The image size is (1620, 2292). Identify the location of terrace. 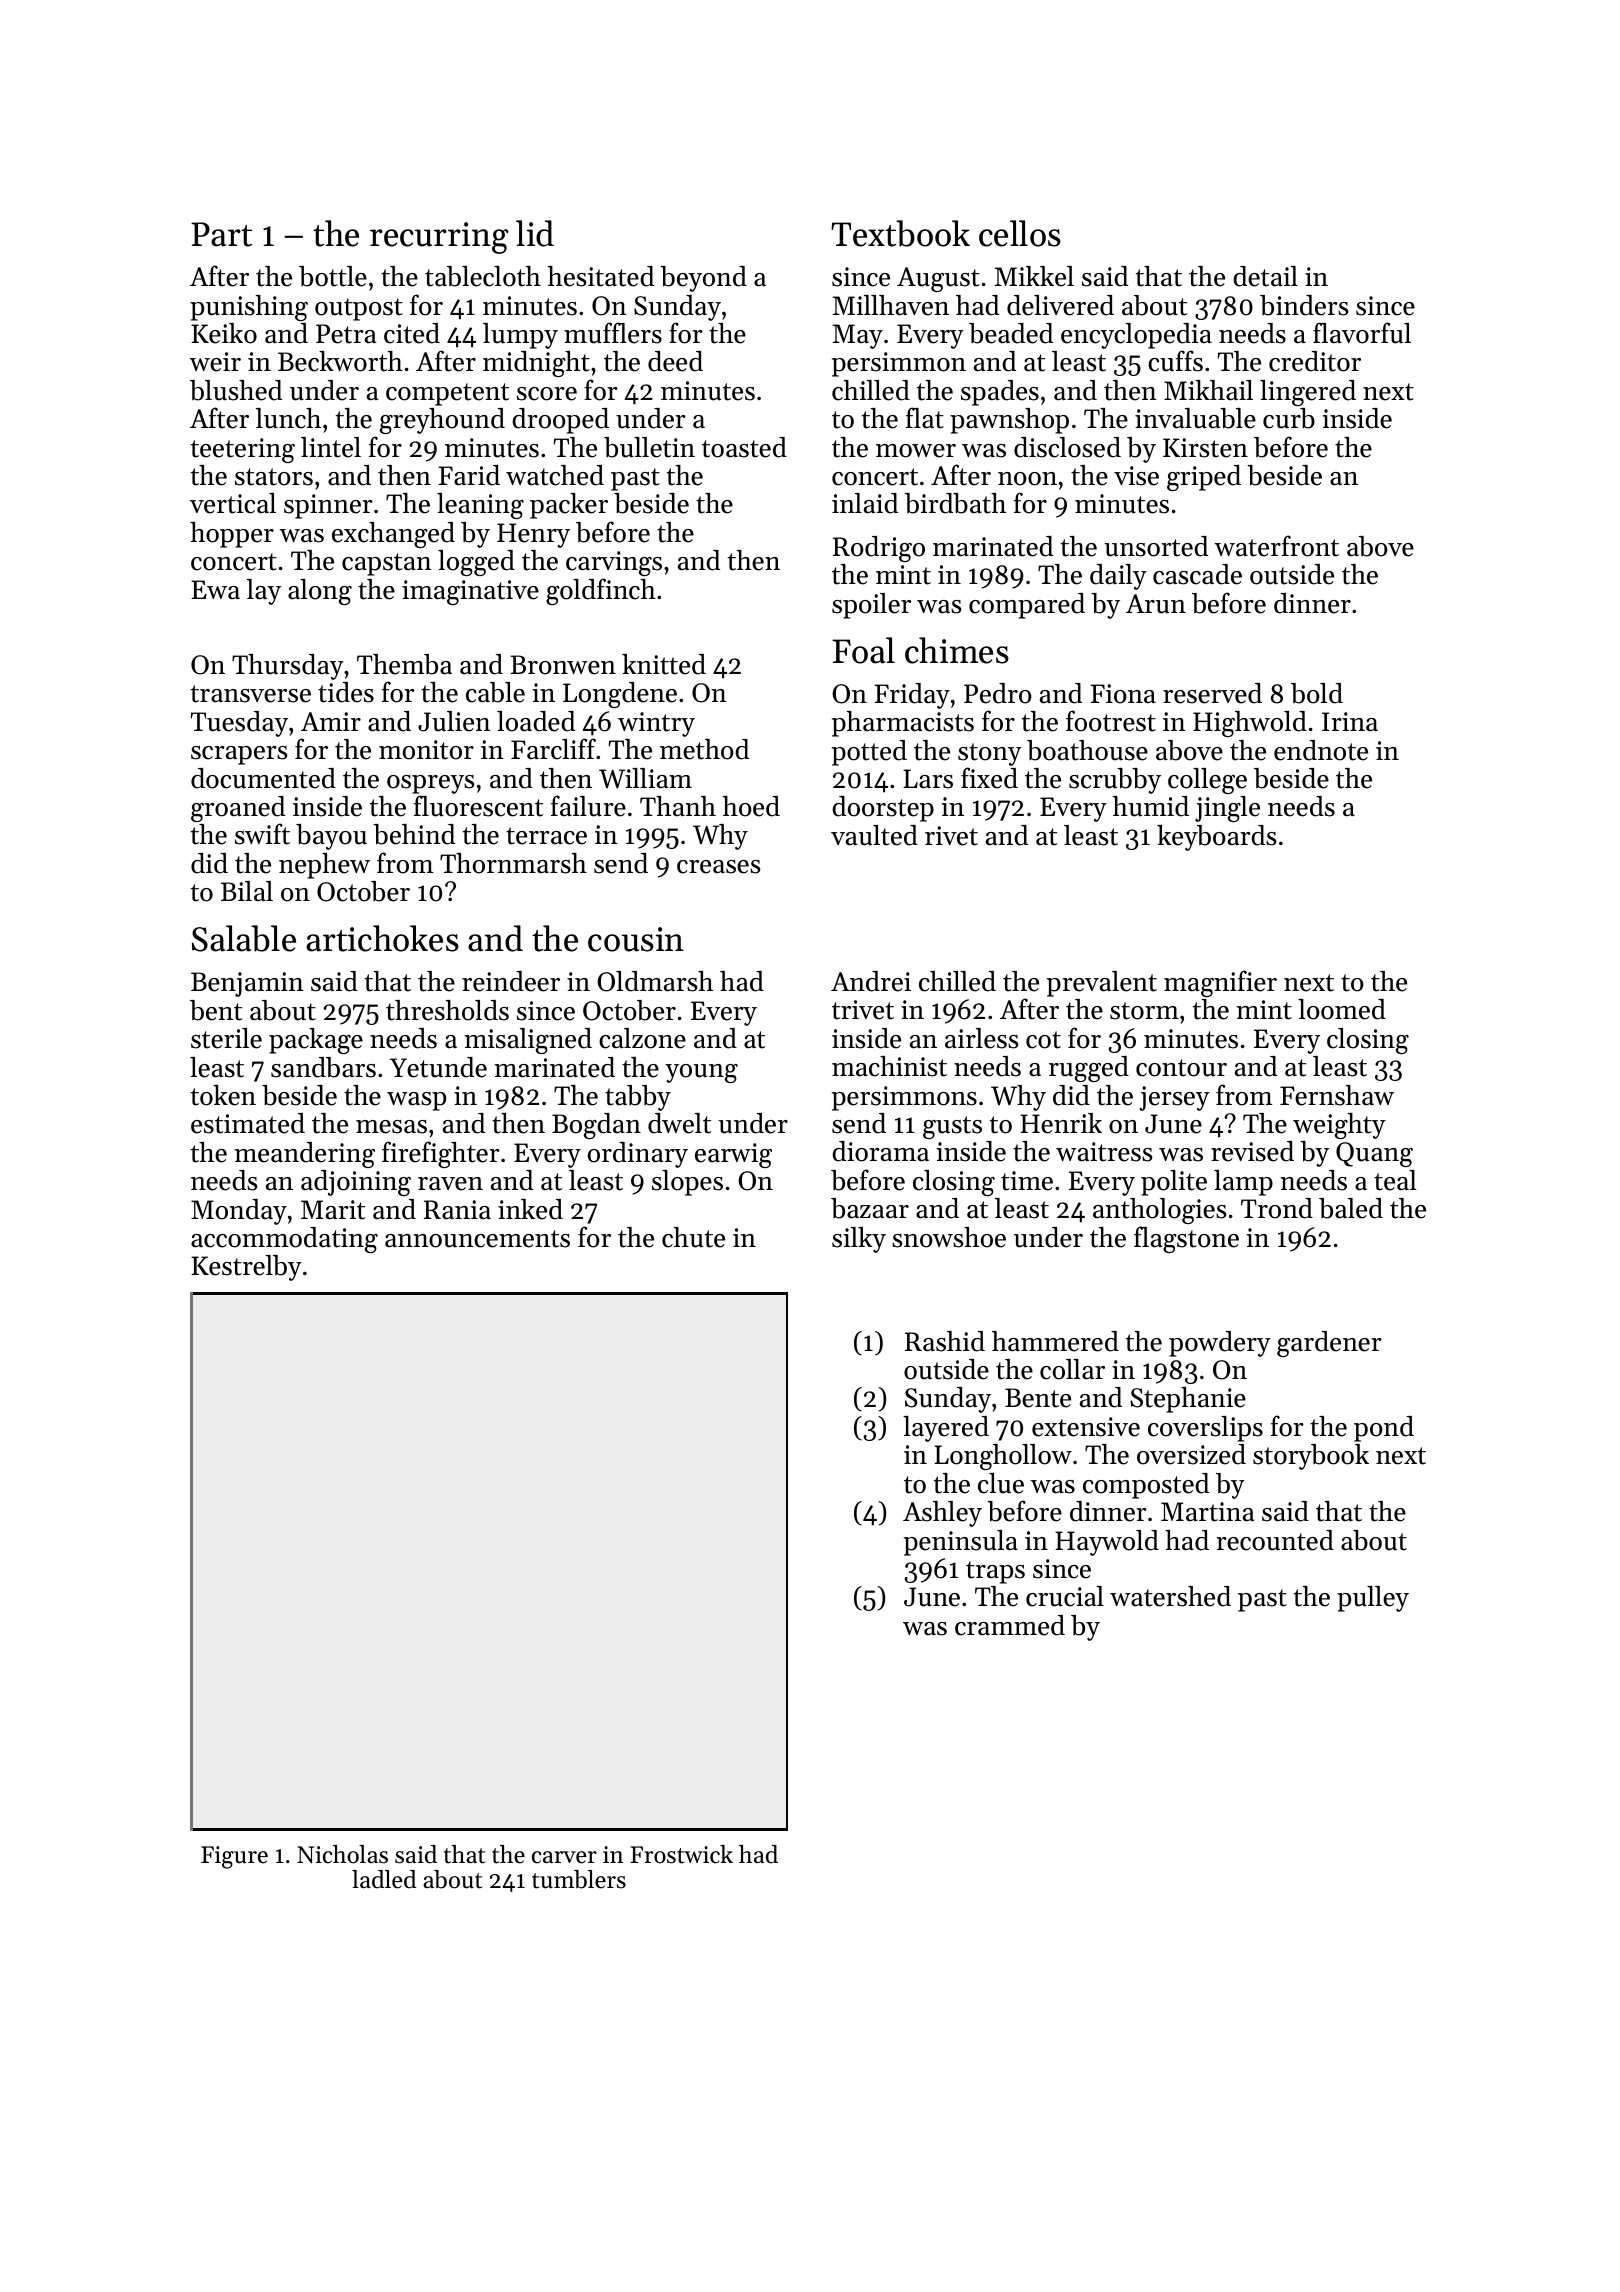
(546, 836).
